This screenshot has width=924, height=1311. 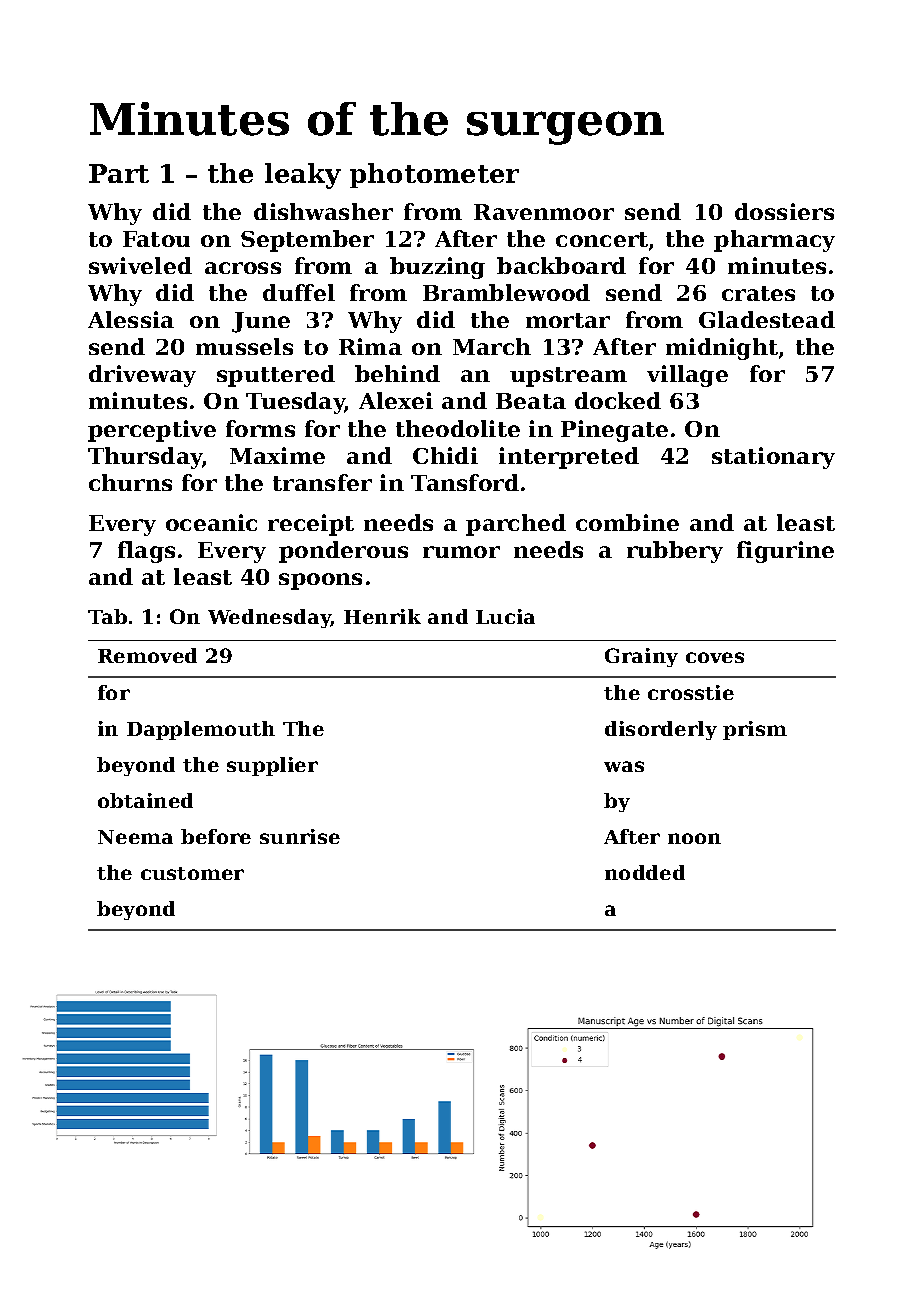 What do you see at coordinates (773, 458) in the screenshot?
I see `stationary` at bounding box center [773, 458].
